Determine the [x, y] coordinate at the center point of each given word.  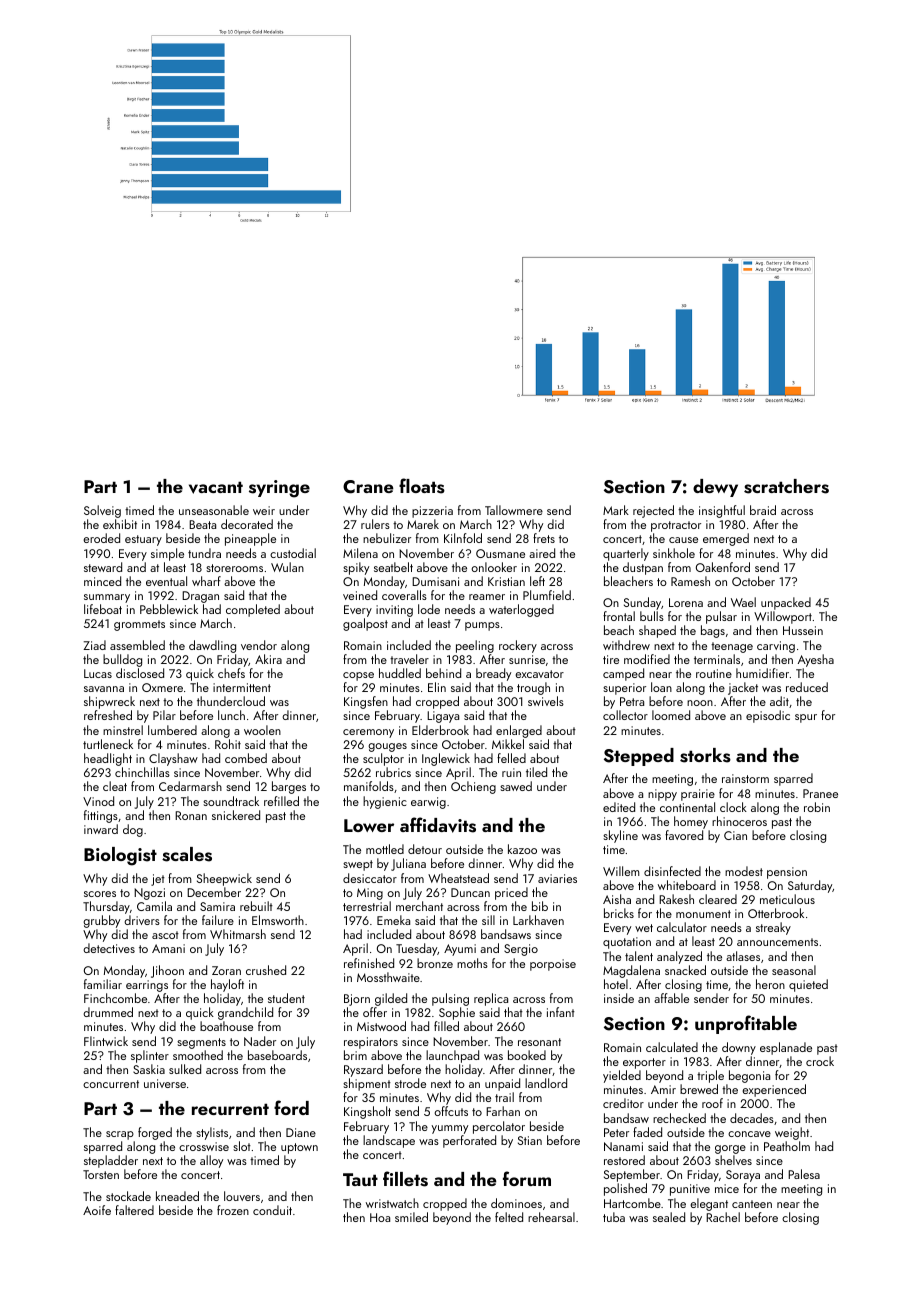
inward [101, 829]
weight [792, 1133]
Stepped [639, 757]
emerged [726, 539]
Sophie [457, 1013]
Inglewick [446, 759]
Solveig [102, 511]
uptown [299, 1148]
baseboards [277, 1055]
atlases [743, 956]
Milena [360, 553]
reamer [487, 597]
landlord [546, 1083]
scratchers [786, 486]
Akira [268, 659]
